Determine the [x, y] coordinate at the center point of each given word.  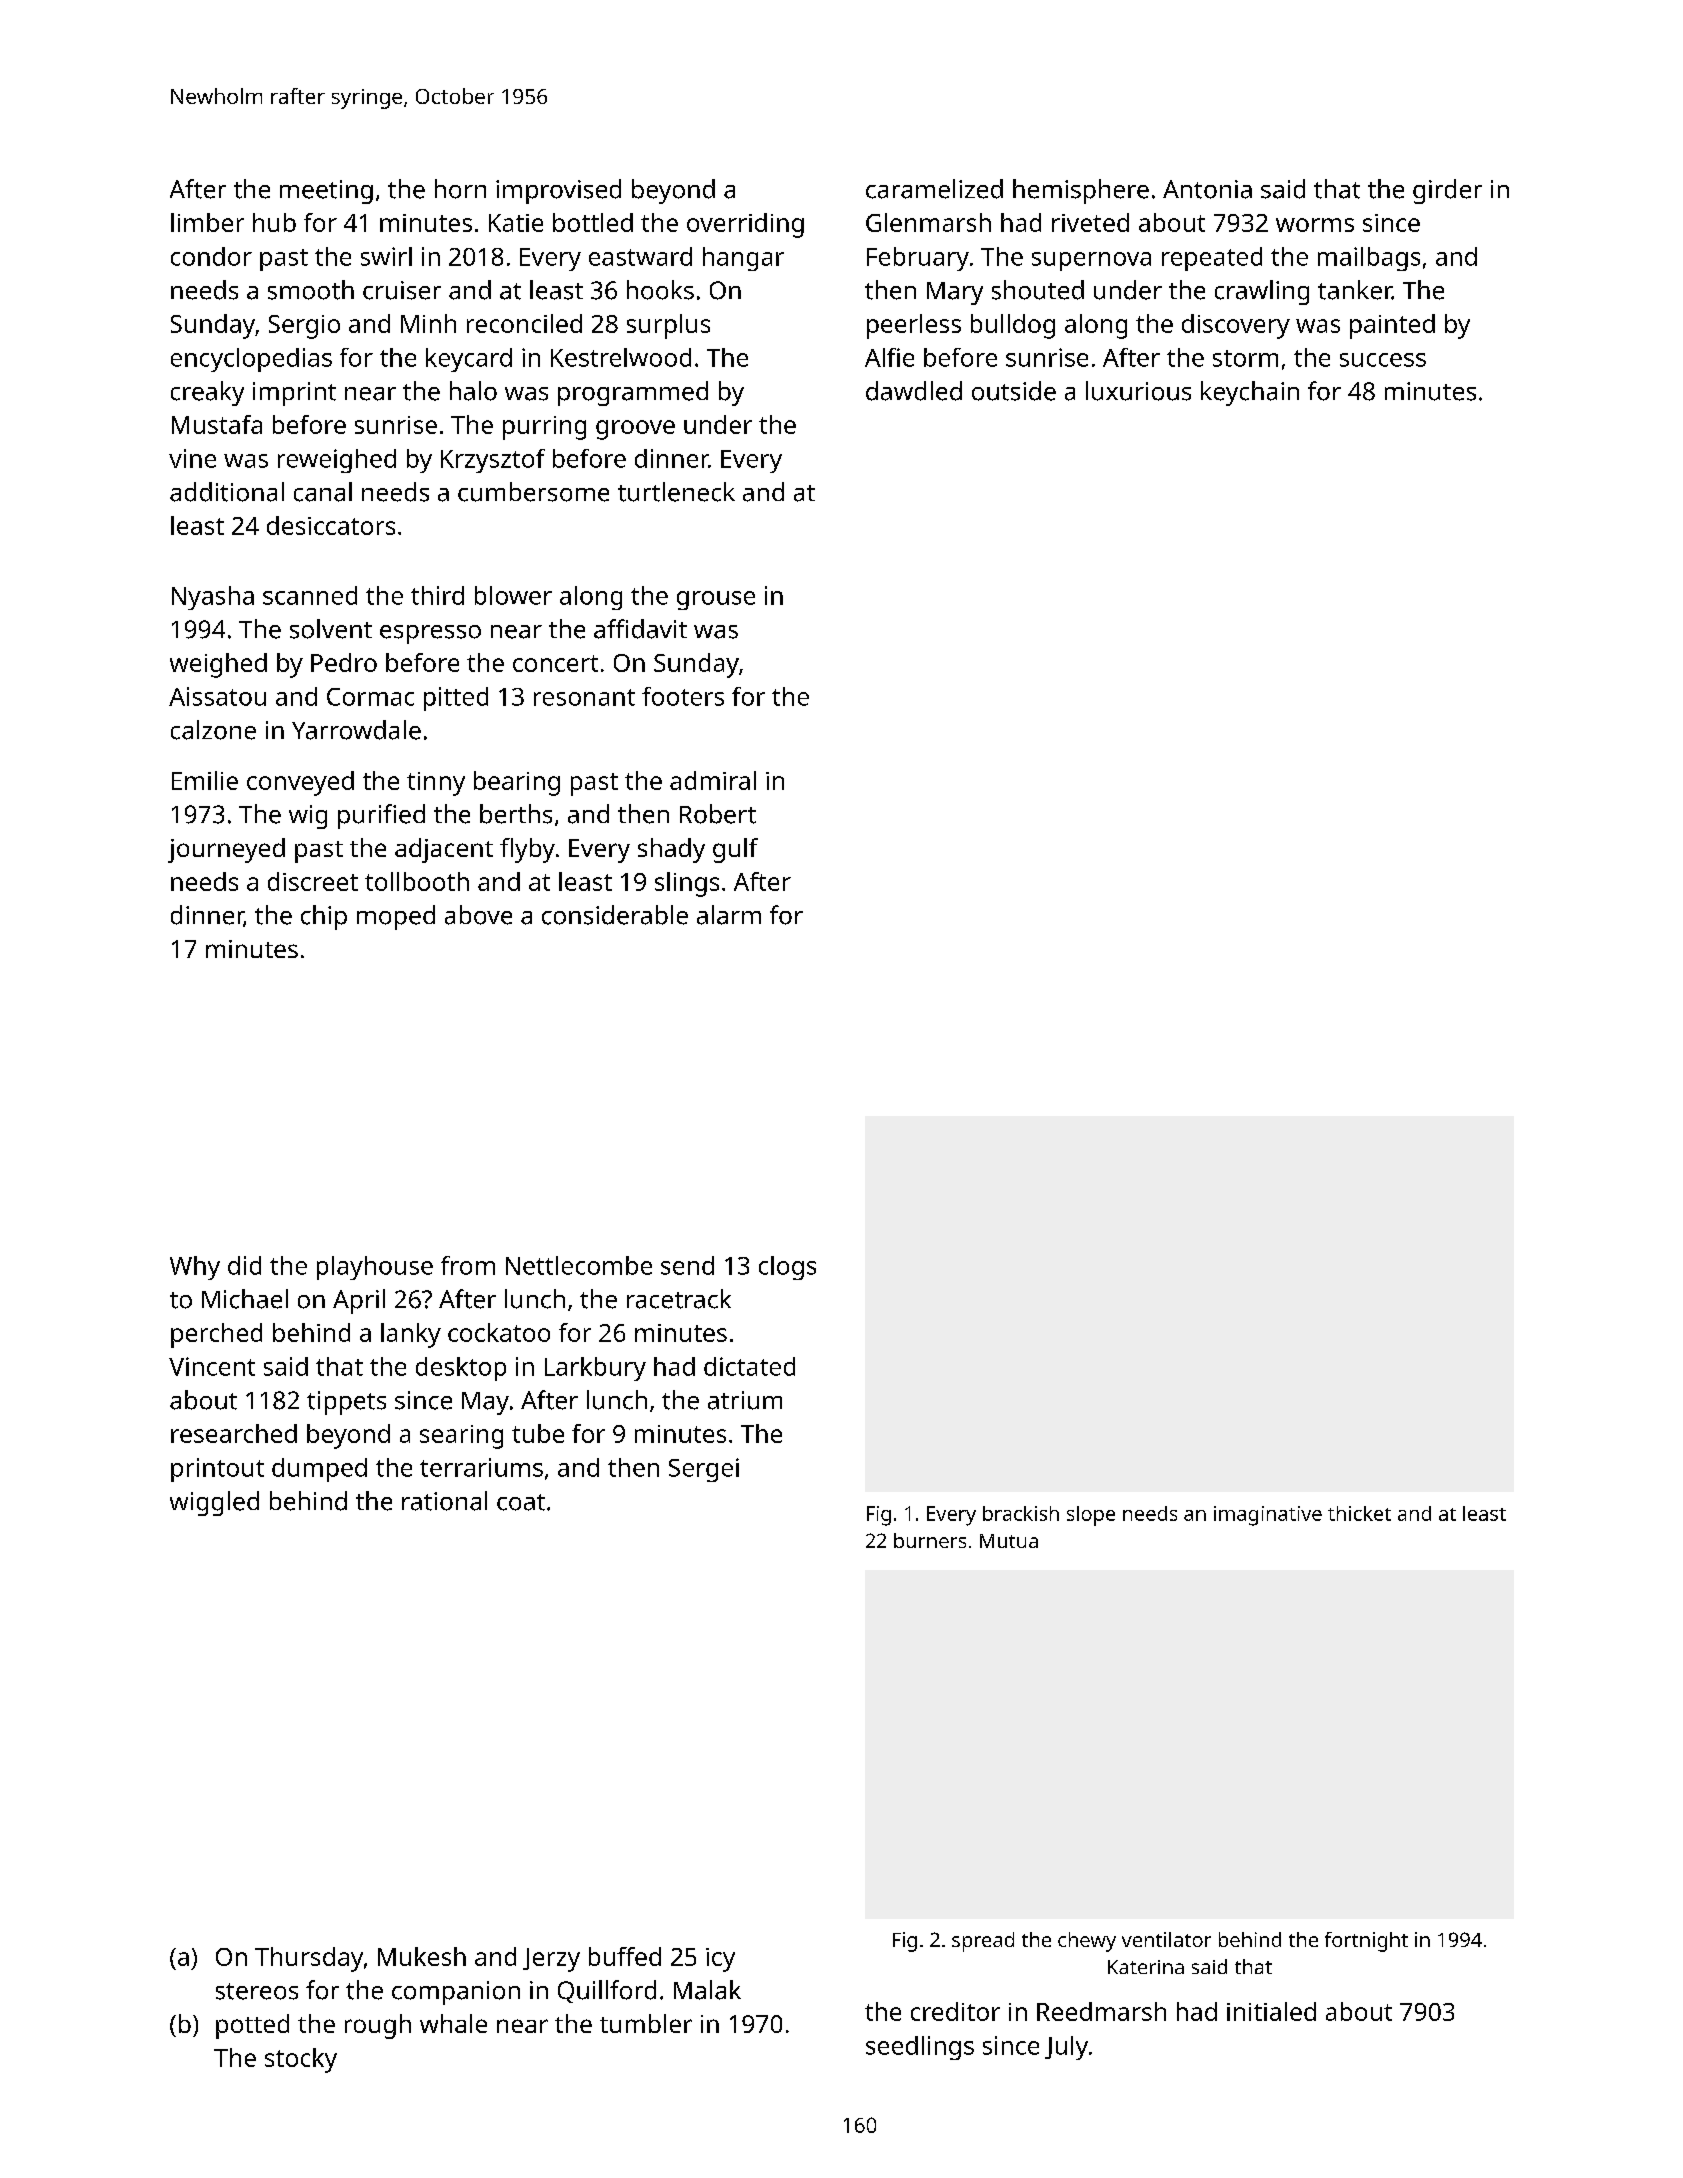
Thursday [309, 1959]
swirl [386, 256]
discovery [1236, 326]
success [1383, 360]
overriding [745, 225]
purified [381, 816]
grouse [716, 600]
